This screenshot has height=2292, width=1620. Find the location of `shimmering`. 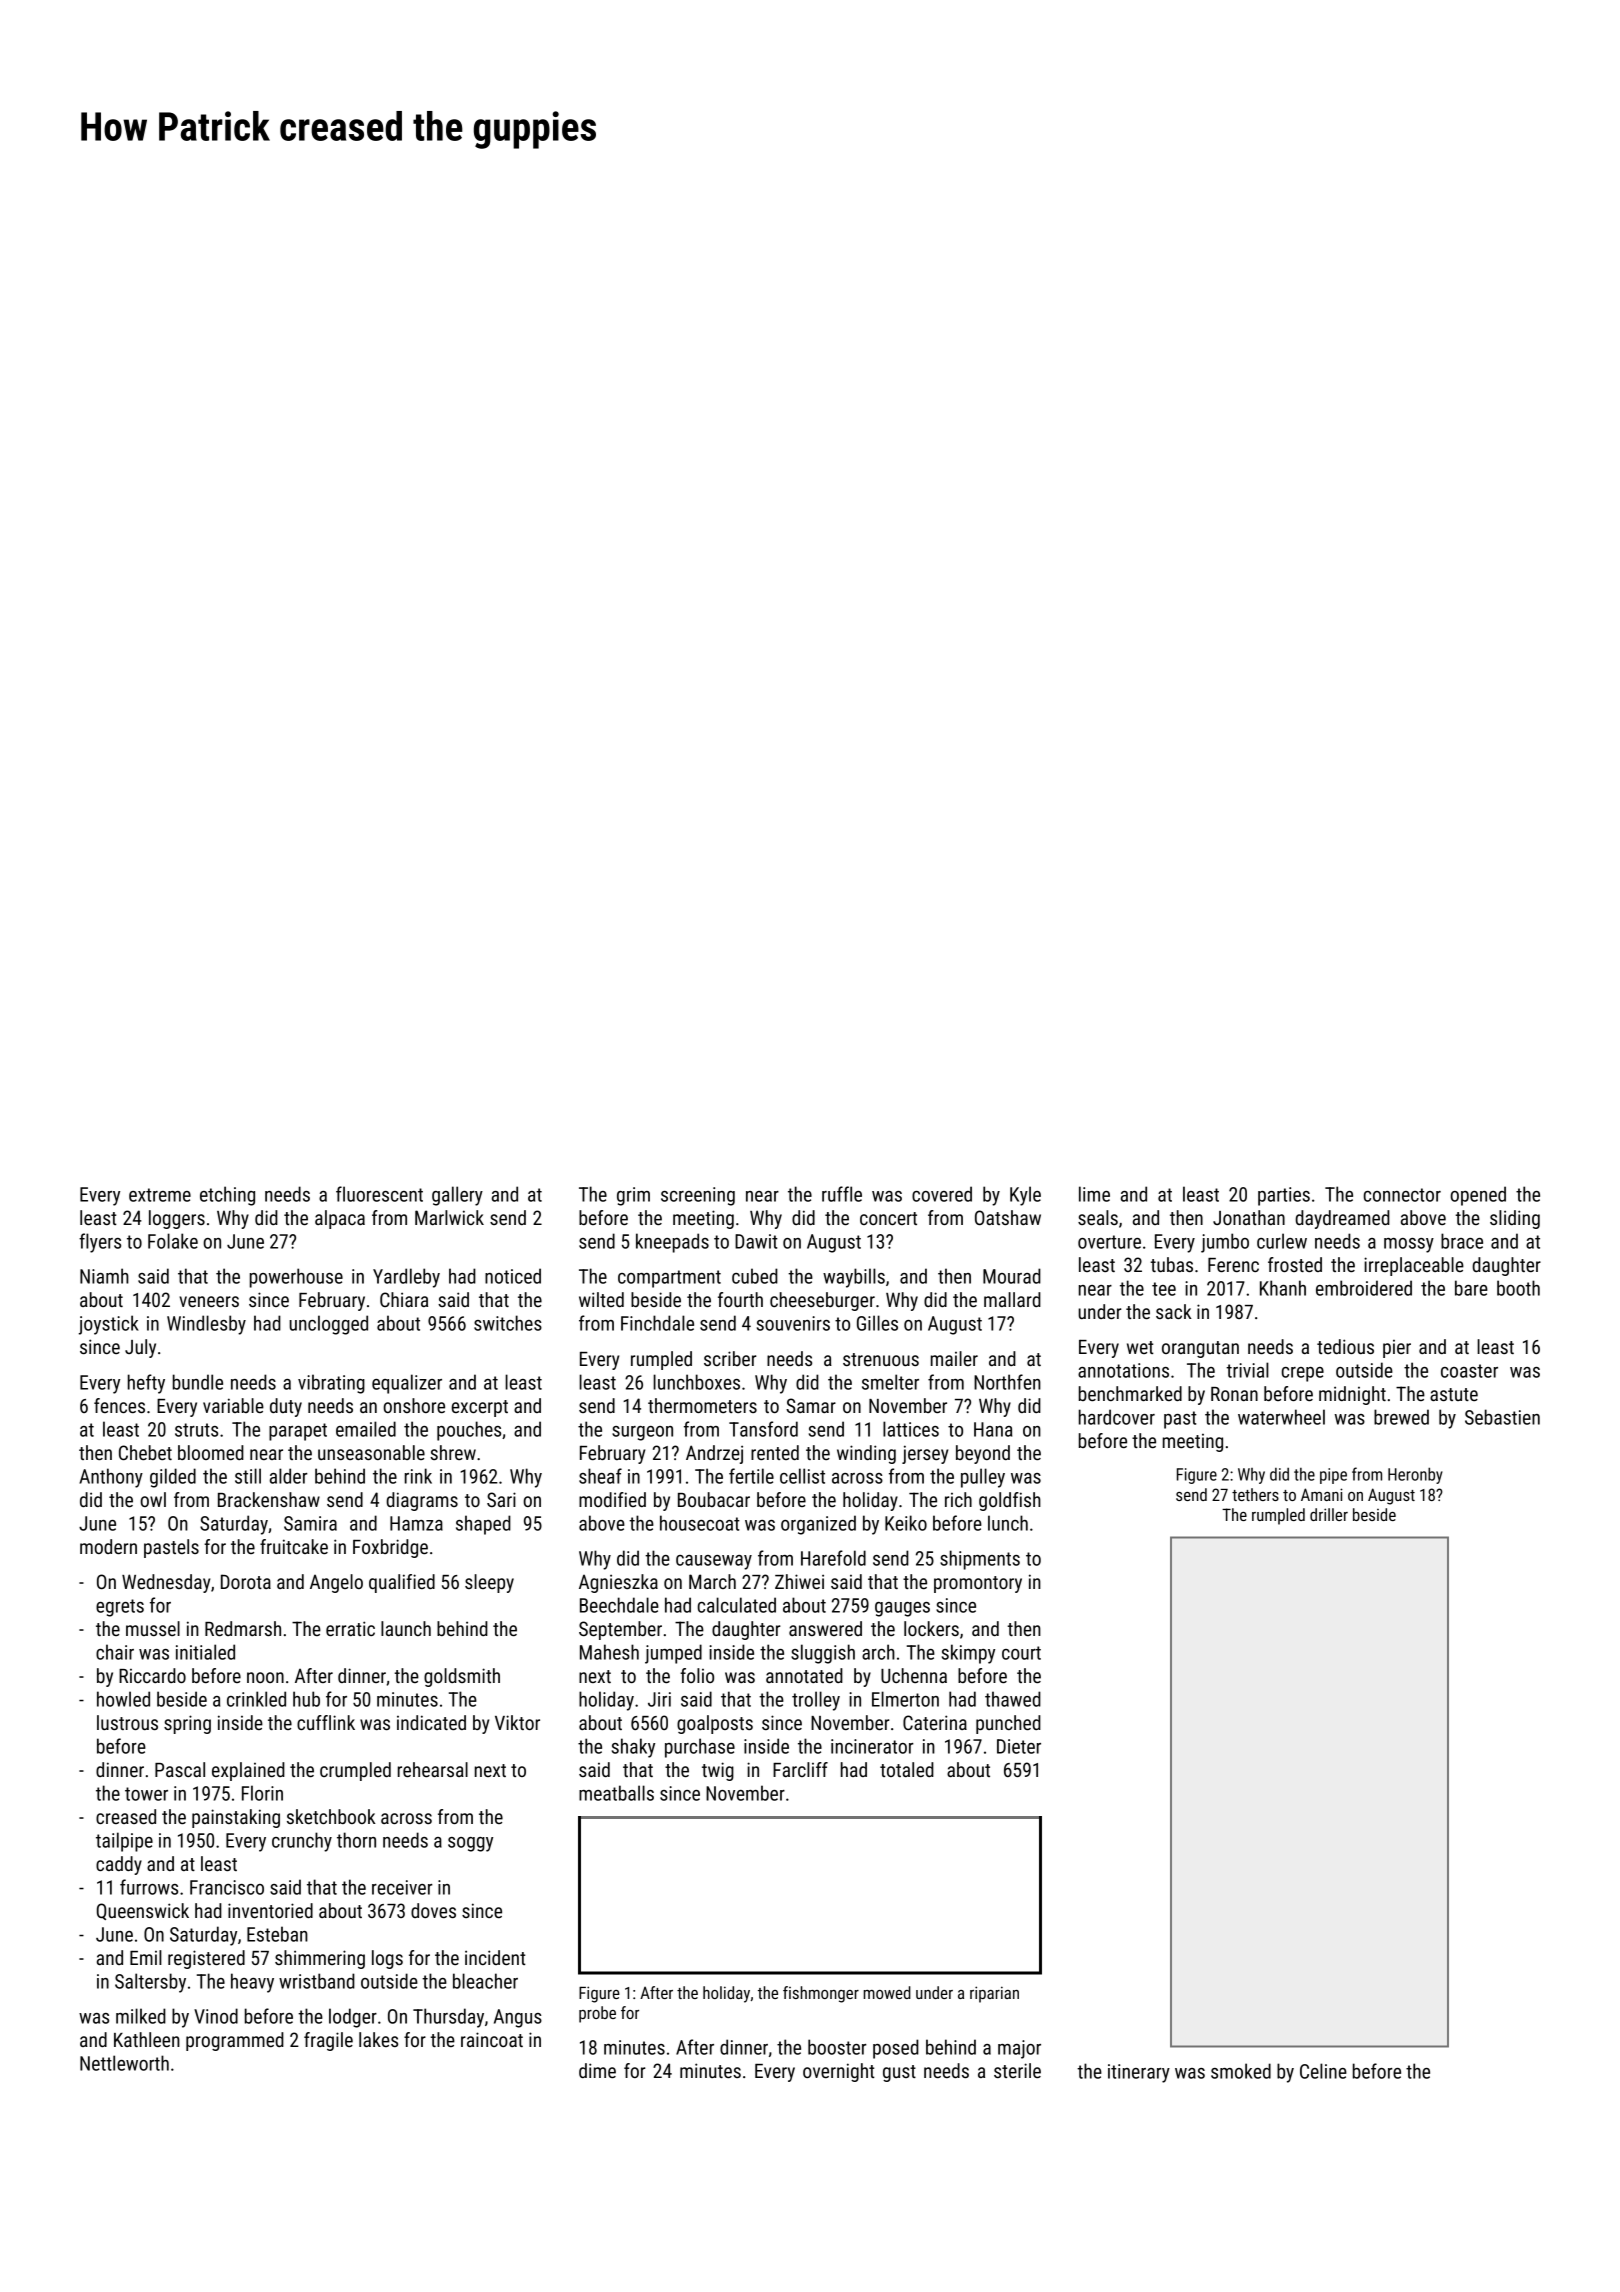

shimmering is located at coordinates (320, 1959).
